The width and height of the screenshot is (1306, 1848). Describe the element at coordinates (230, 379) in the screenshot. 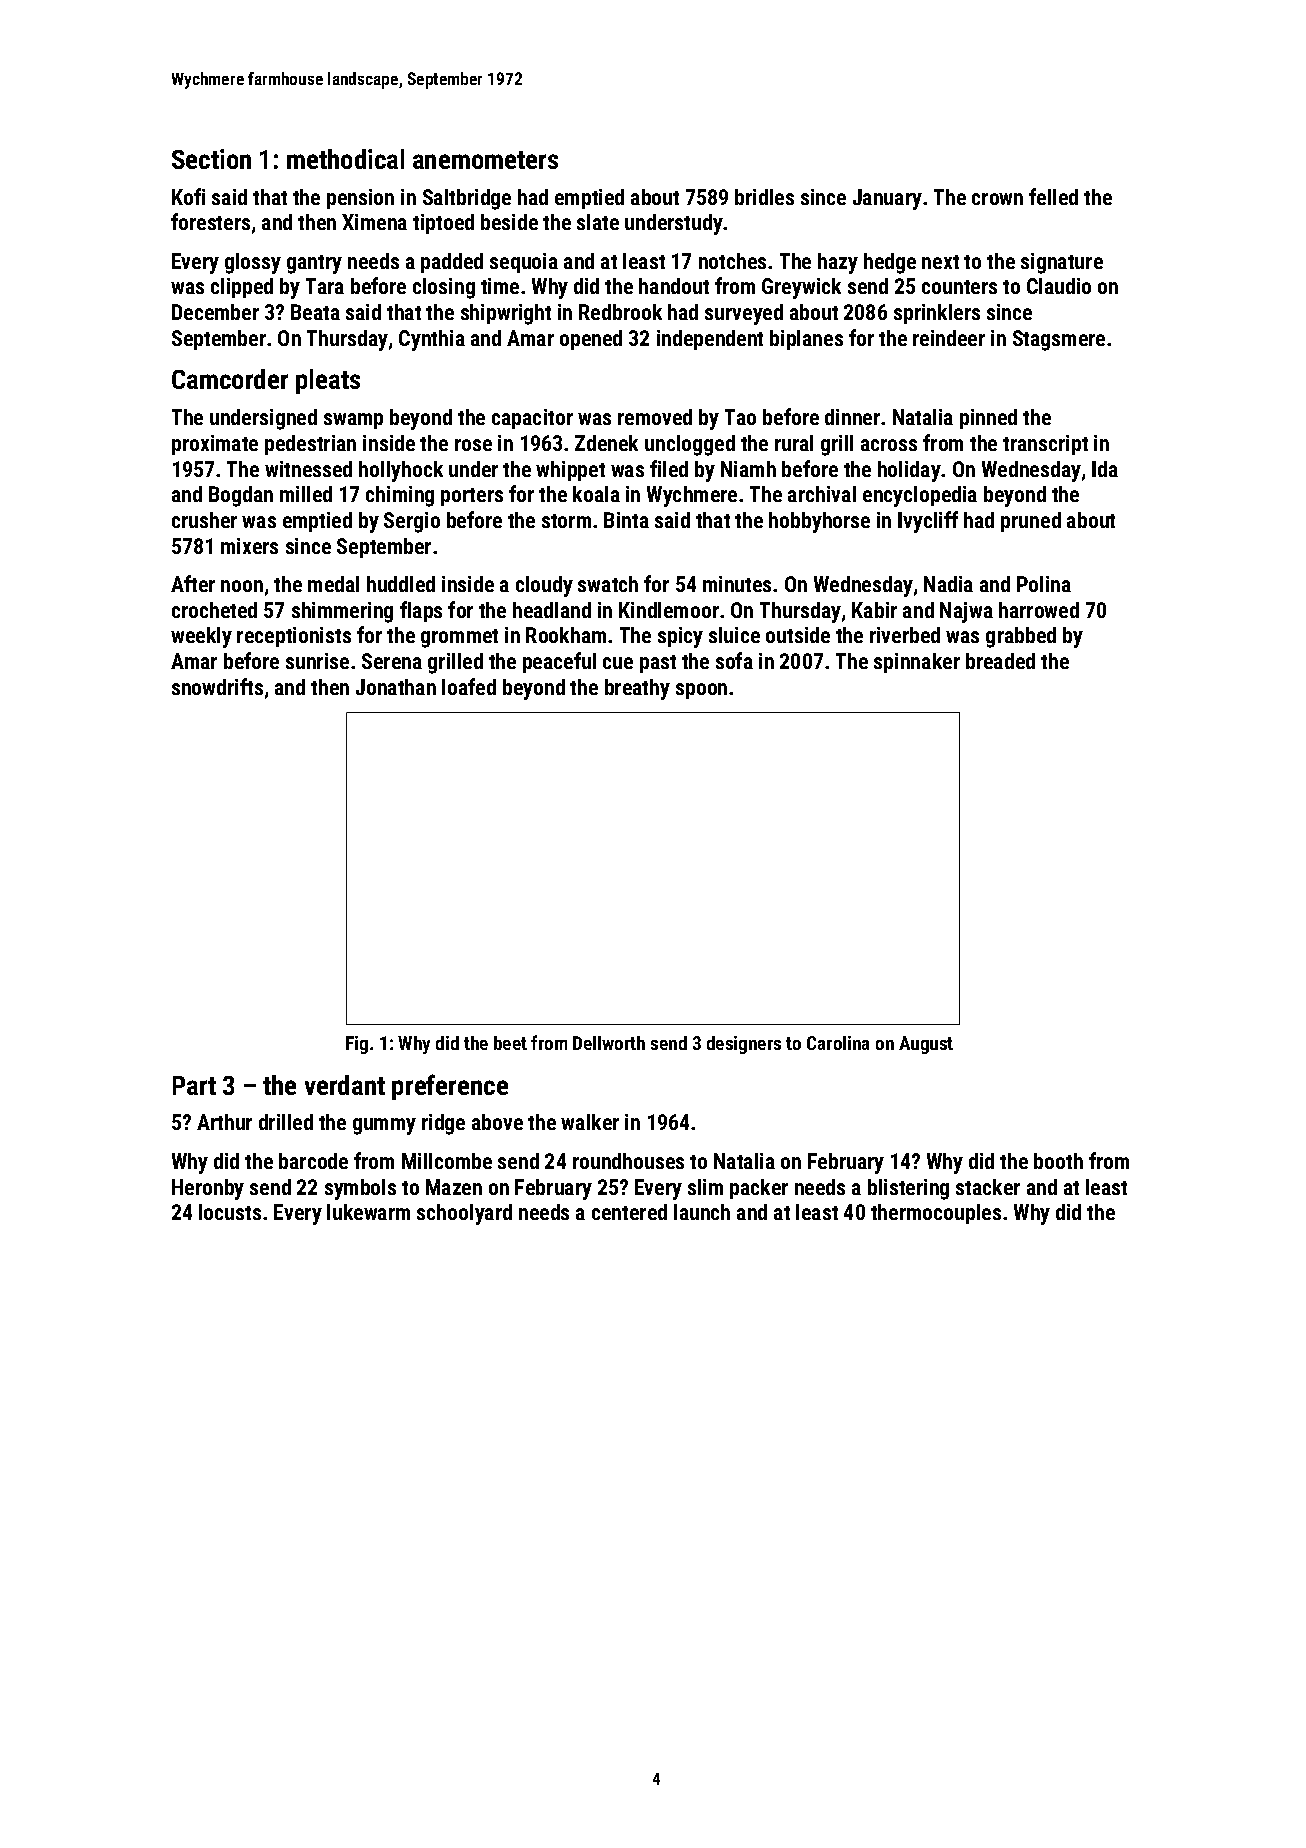

I see `Camcorder` at that location.
